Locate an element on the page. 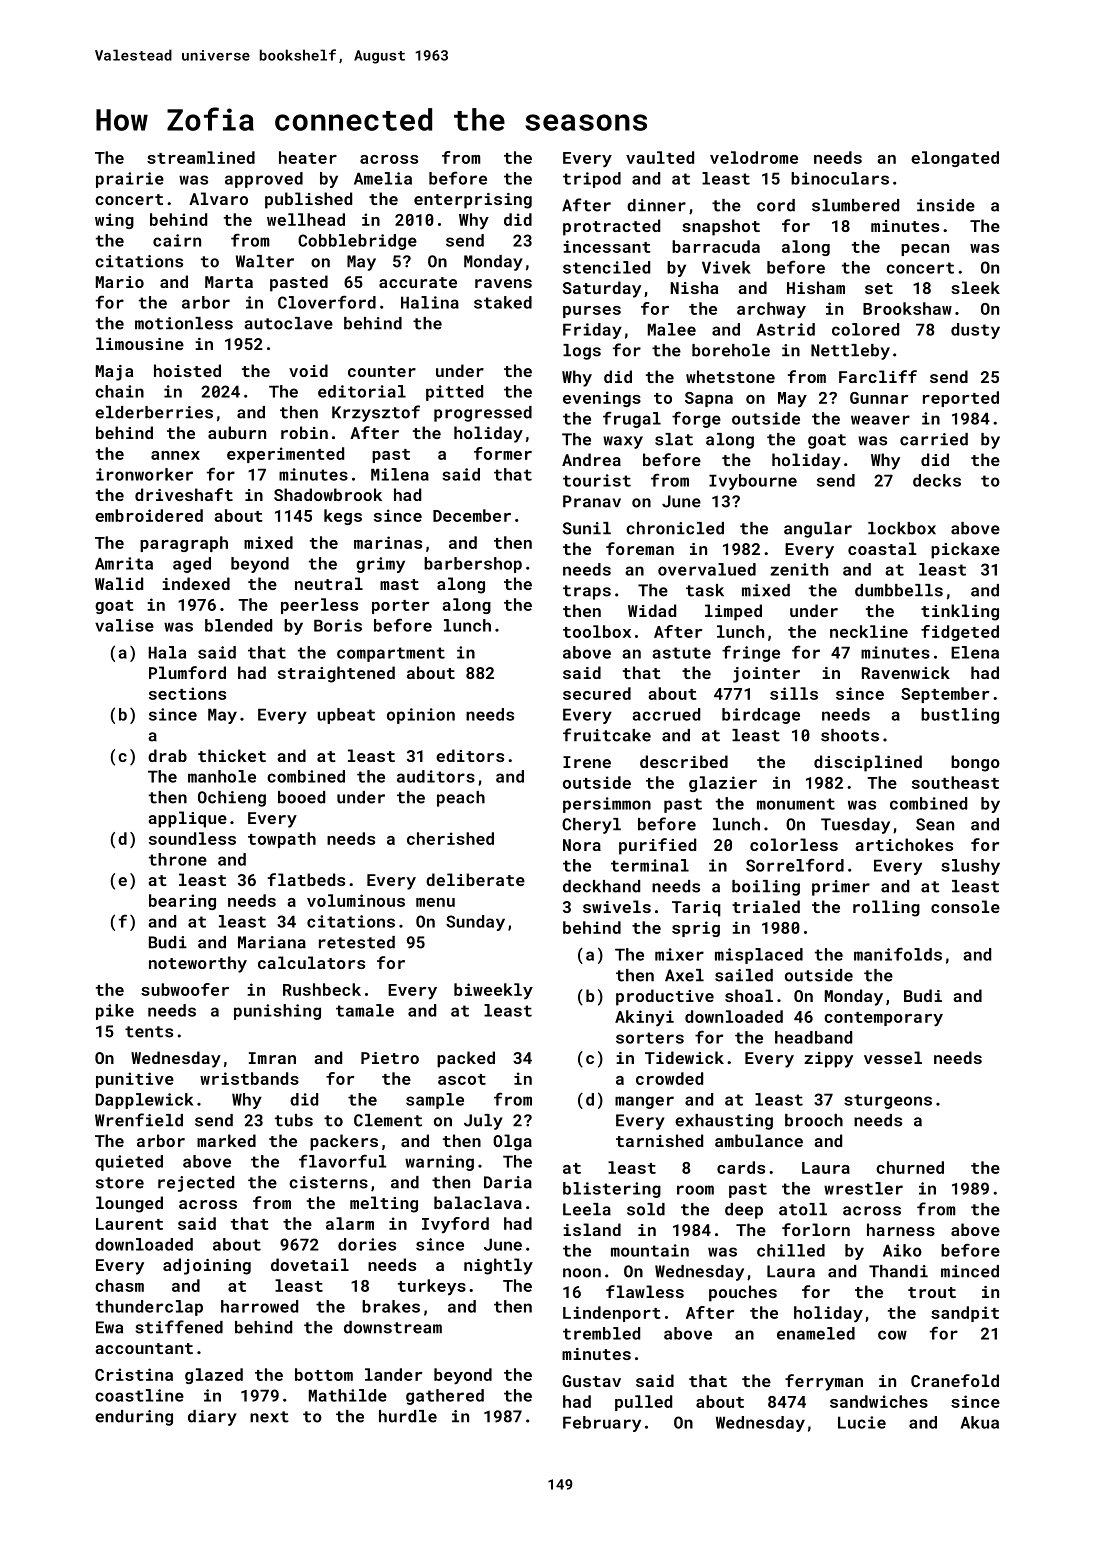  upbeat is located at coordinates (346, 716).
